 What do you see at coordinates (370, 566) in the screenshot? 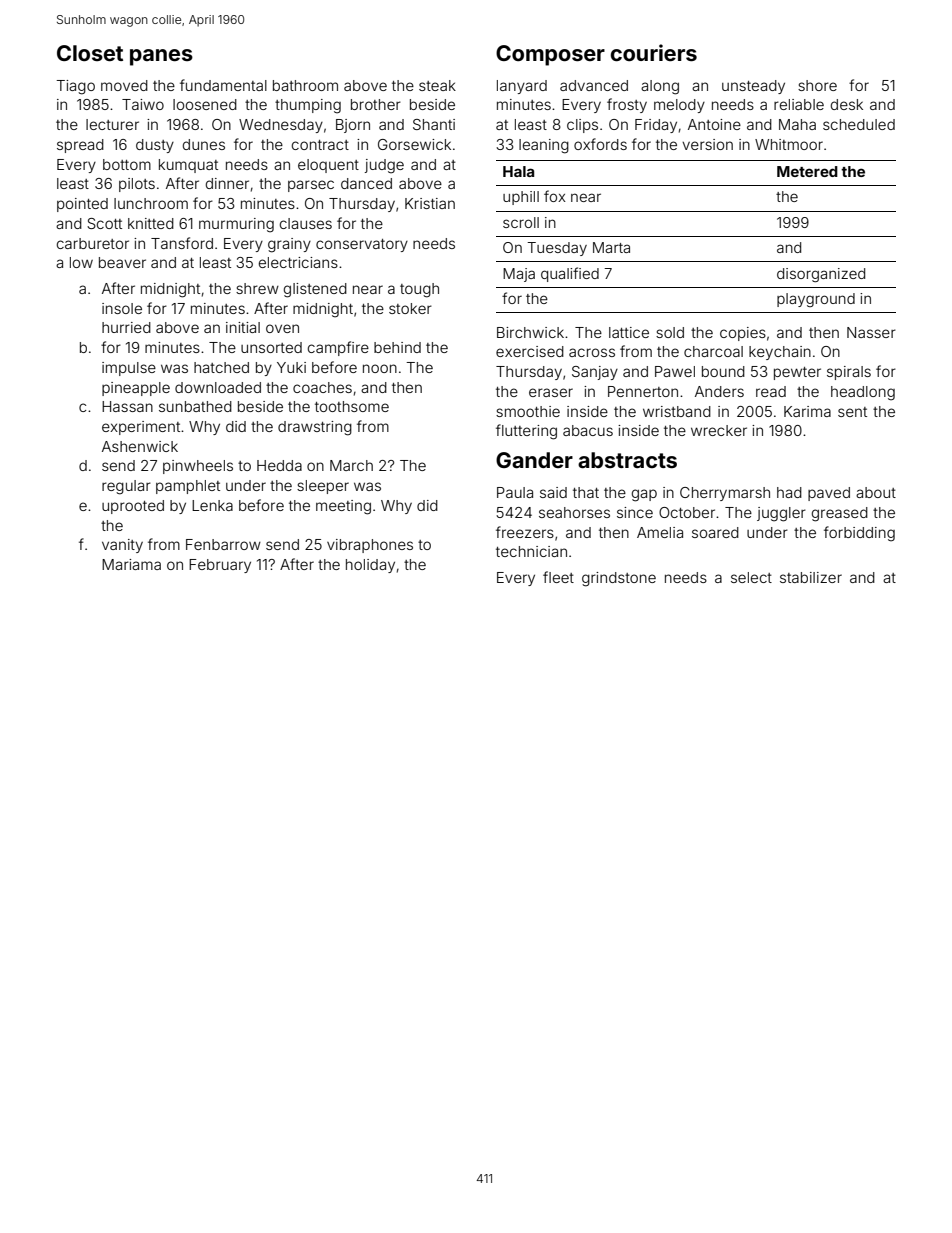
I see `holiday` at bounding box center [370, 566].
